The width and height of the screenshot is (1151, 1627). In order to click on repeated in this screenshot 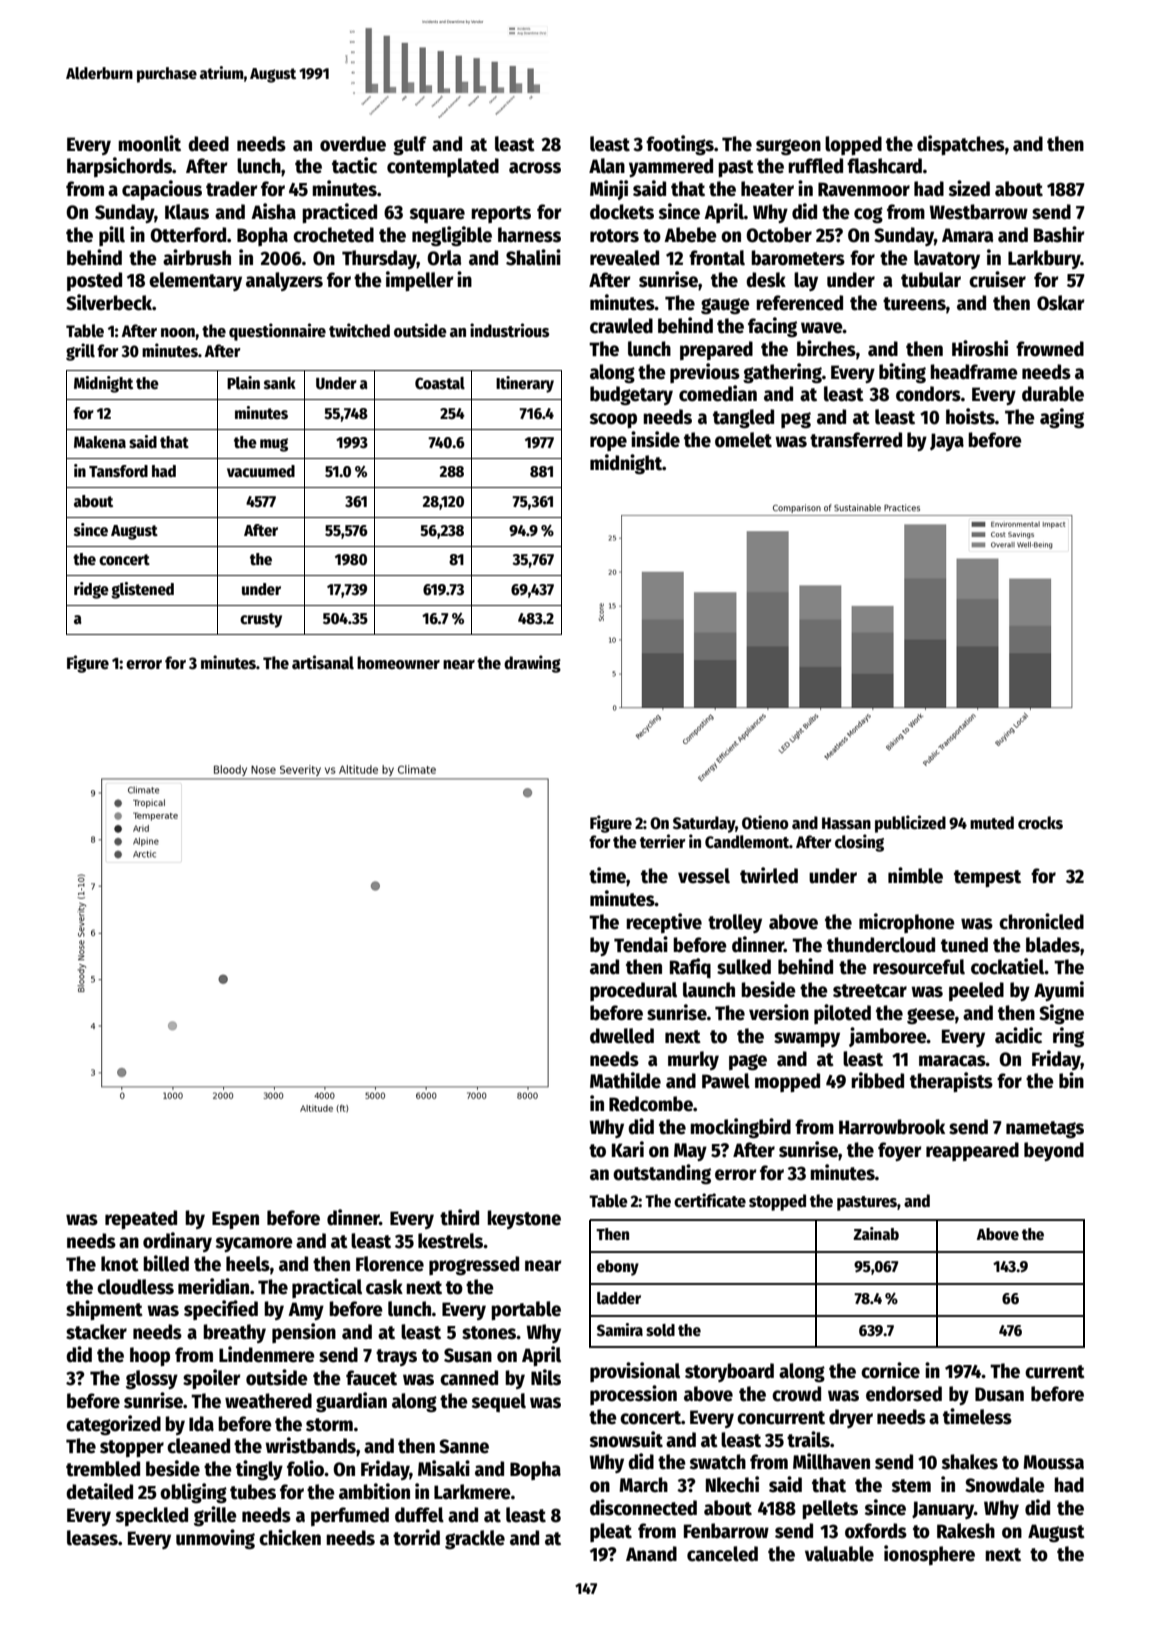, I will do `click(141, 1219)`.
